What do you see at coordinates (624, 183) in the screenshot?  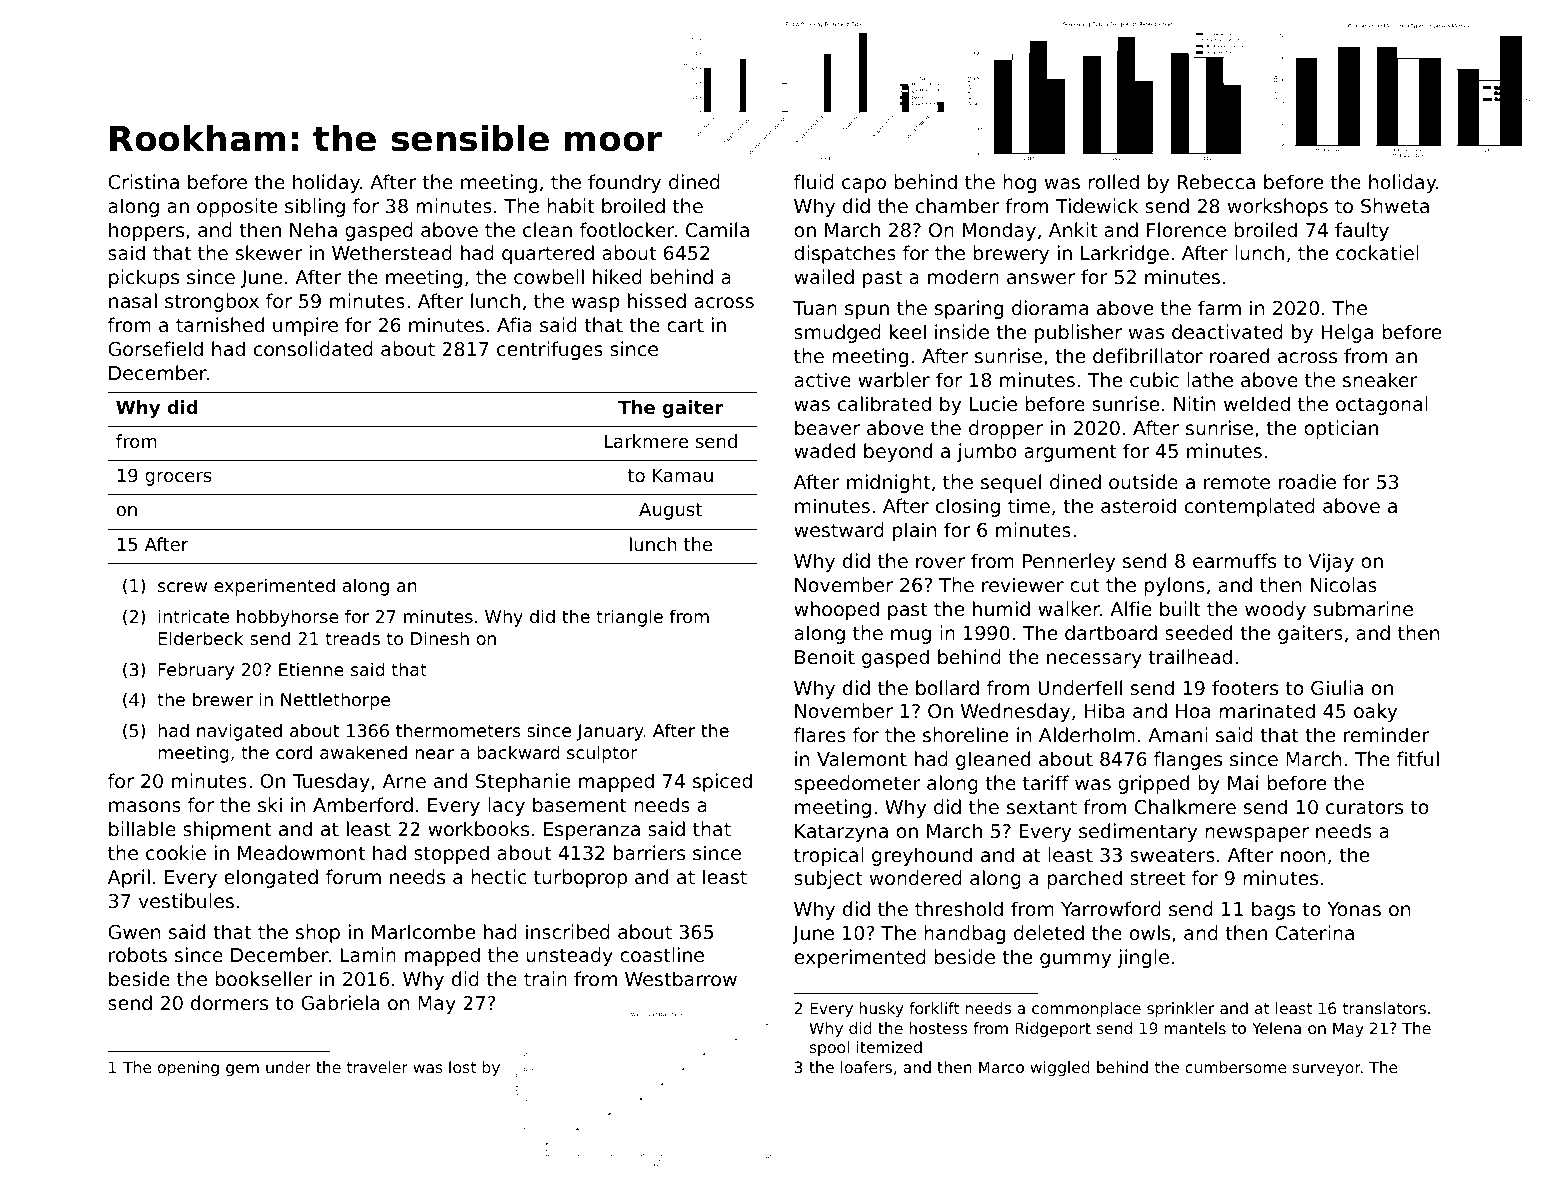 I see `foundry` at bounding box center [624, 183].
